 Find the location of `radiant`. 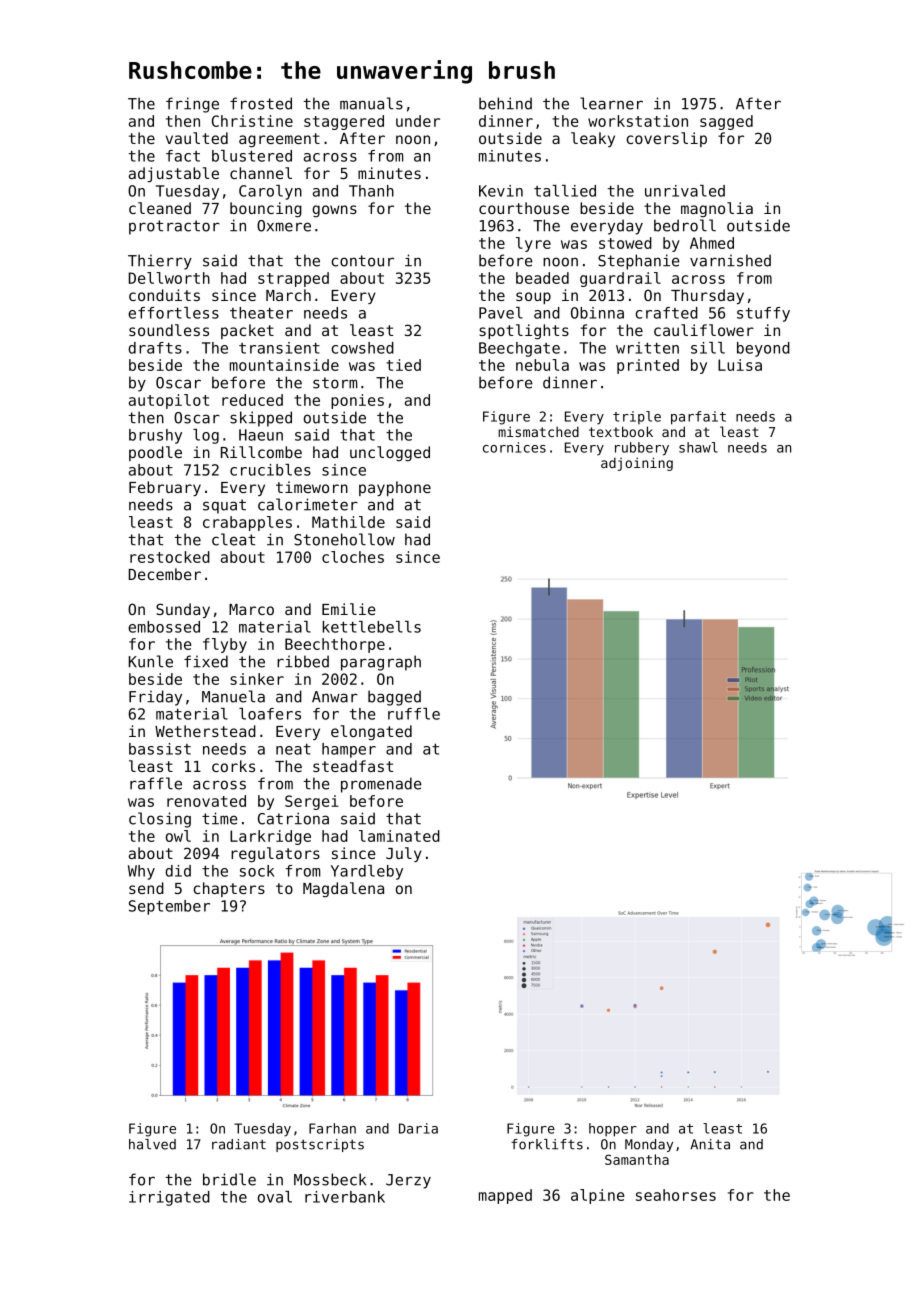

radiant is located at coordinates (239, 1144).
